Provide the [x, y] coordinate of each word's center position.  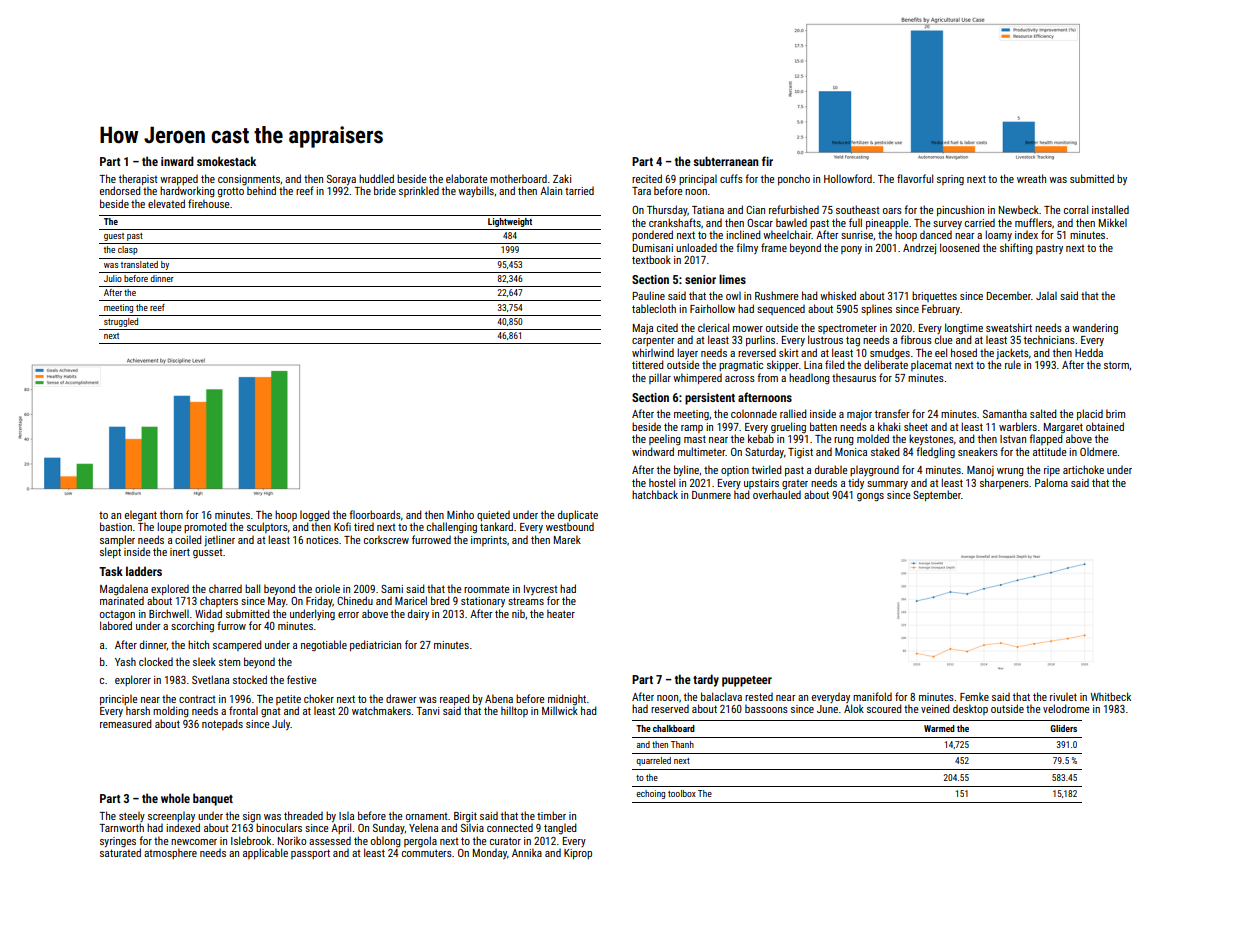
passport [310, 854]
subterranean [726, 161]
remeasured [126, 723]
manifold [872, 696]
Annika [527, 852]
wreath [1031, 178]
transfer [892, 413]
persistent [710, 399]
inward [177, 161]
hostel [662, 482]
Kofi [342, 526]
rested [759, 696]
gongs [870, 497]
